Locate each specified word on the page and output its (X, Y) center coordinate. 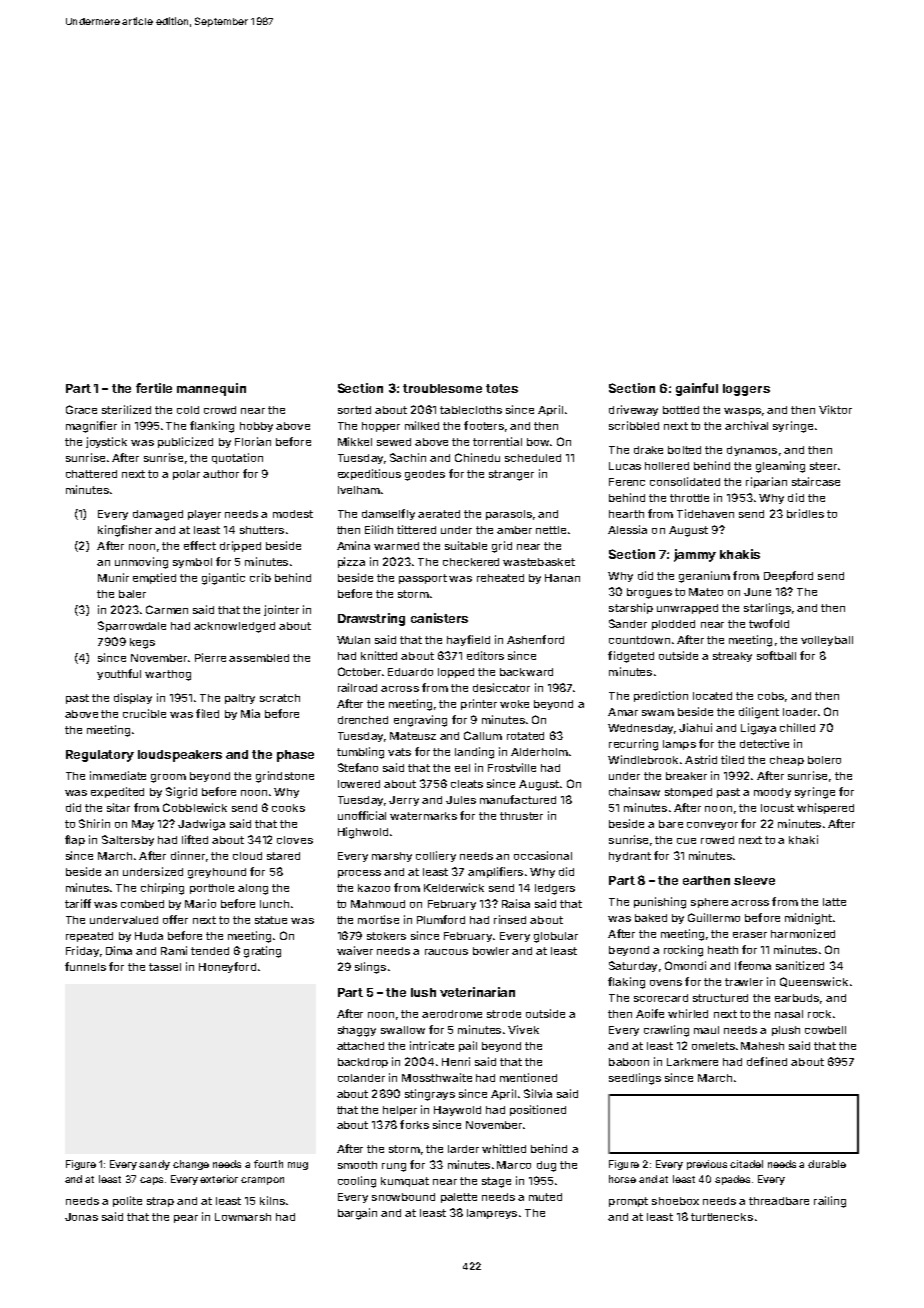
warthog (168, 675)
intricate (432, 1045)
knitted (379, 655)
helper (400, 1111)
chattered (91, 474)
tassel (165, 967)
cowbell (825, 1030)
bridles (805, 513)
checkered (471, 562)
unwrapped (687, 609)
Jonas (81, 1217)
